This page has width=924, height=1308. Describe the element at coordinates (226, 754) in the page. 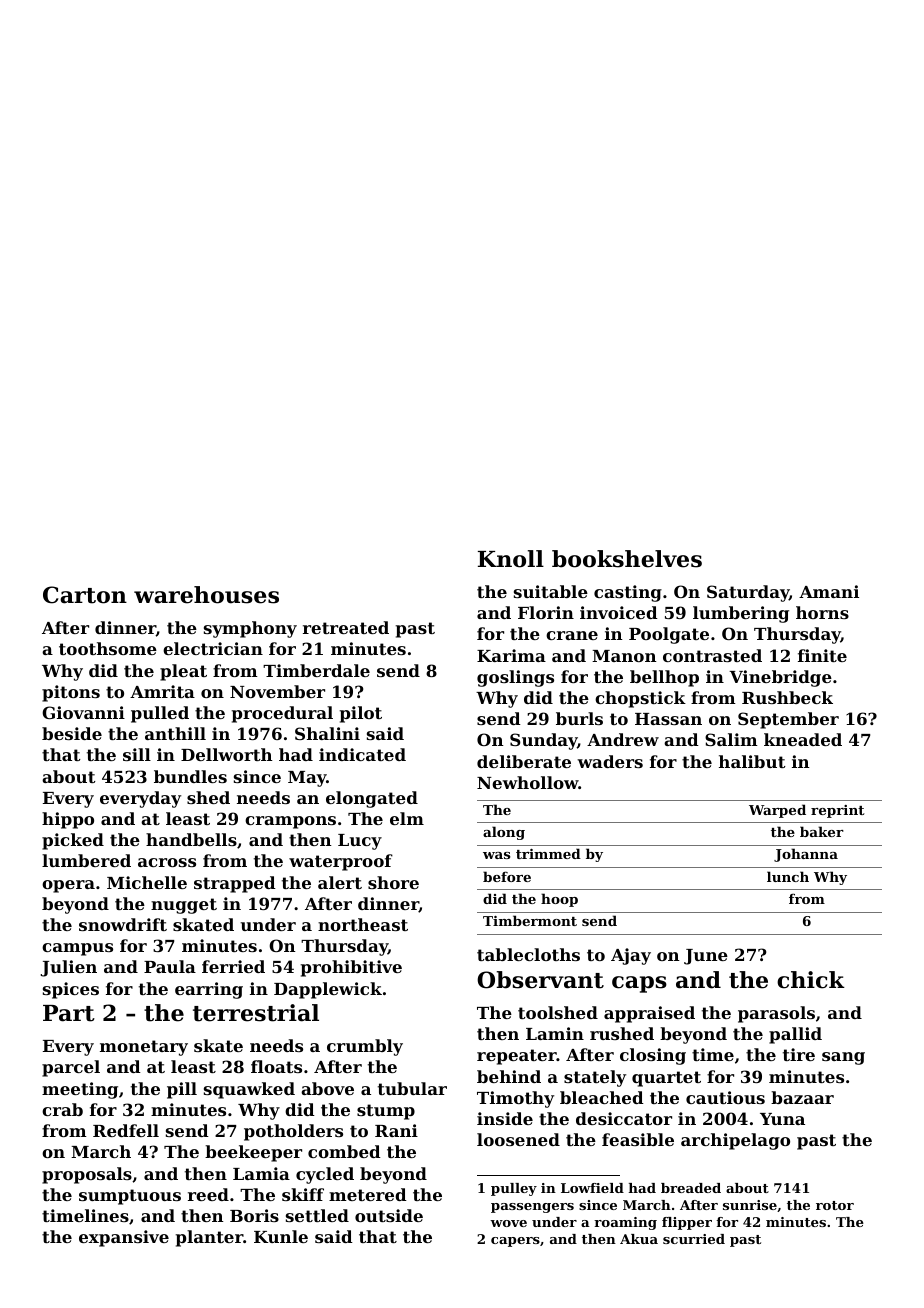

I see `Dellworth` at that location.
